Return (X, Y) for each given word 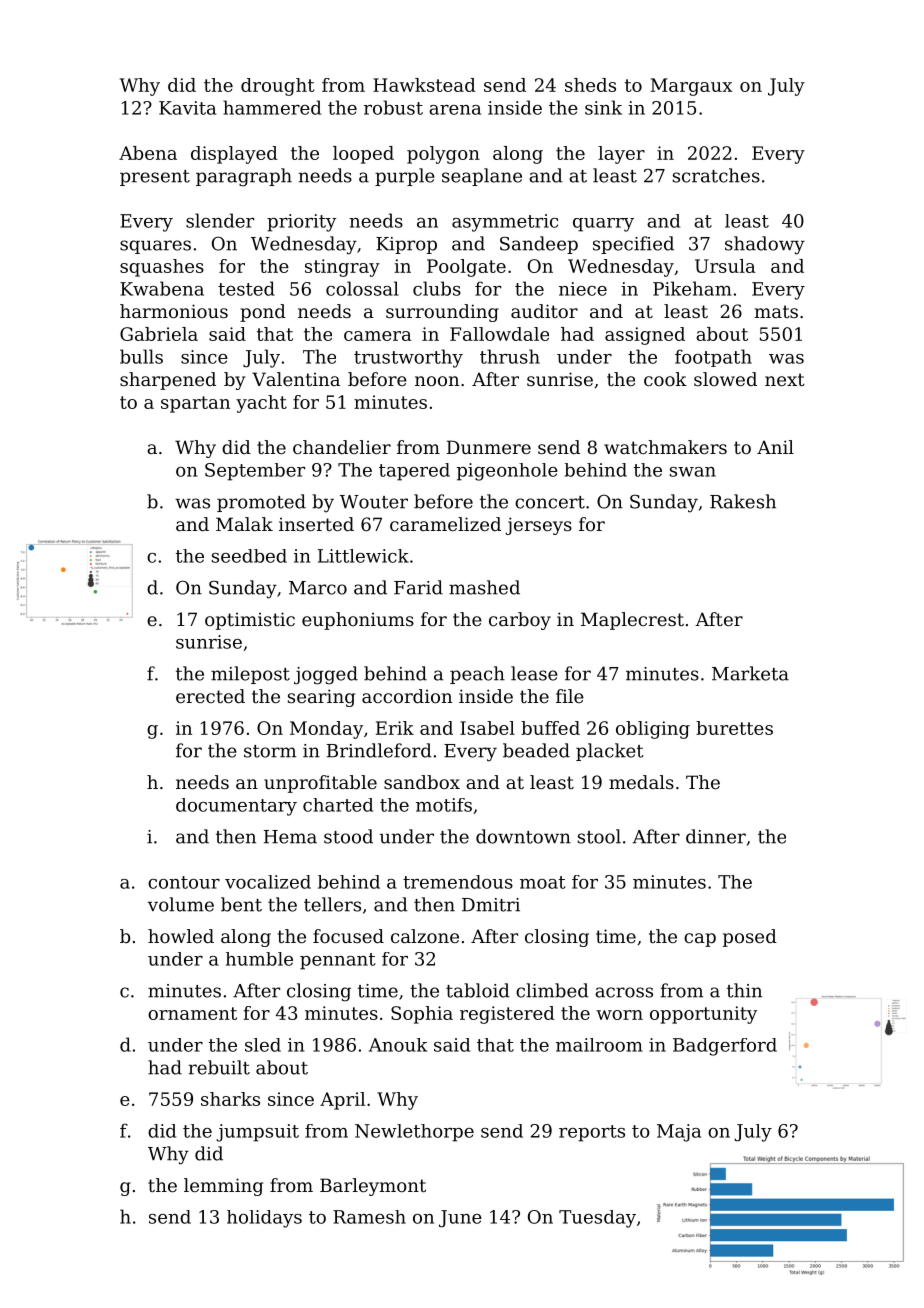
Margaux (691, 87)
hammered (272, 107)
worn (619, 1015)
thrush (510, 356)
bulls (141, 356)
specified (633, 245)
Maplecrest (632, 621)
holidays (264, 1219)
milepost (250, 675)
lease (534, 673)
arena (455, 110)
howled (181, 936)
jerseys (538, 526)
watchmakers (665, 447)
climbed (552, 990)
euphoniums (358, 621)
